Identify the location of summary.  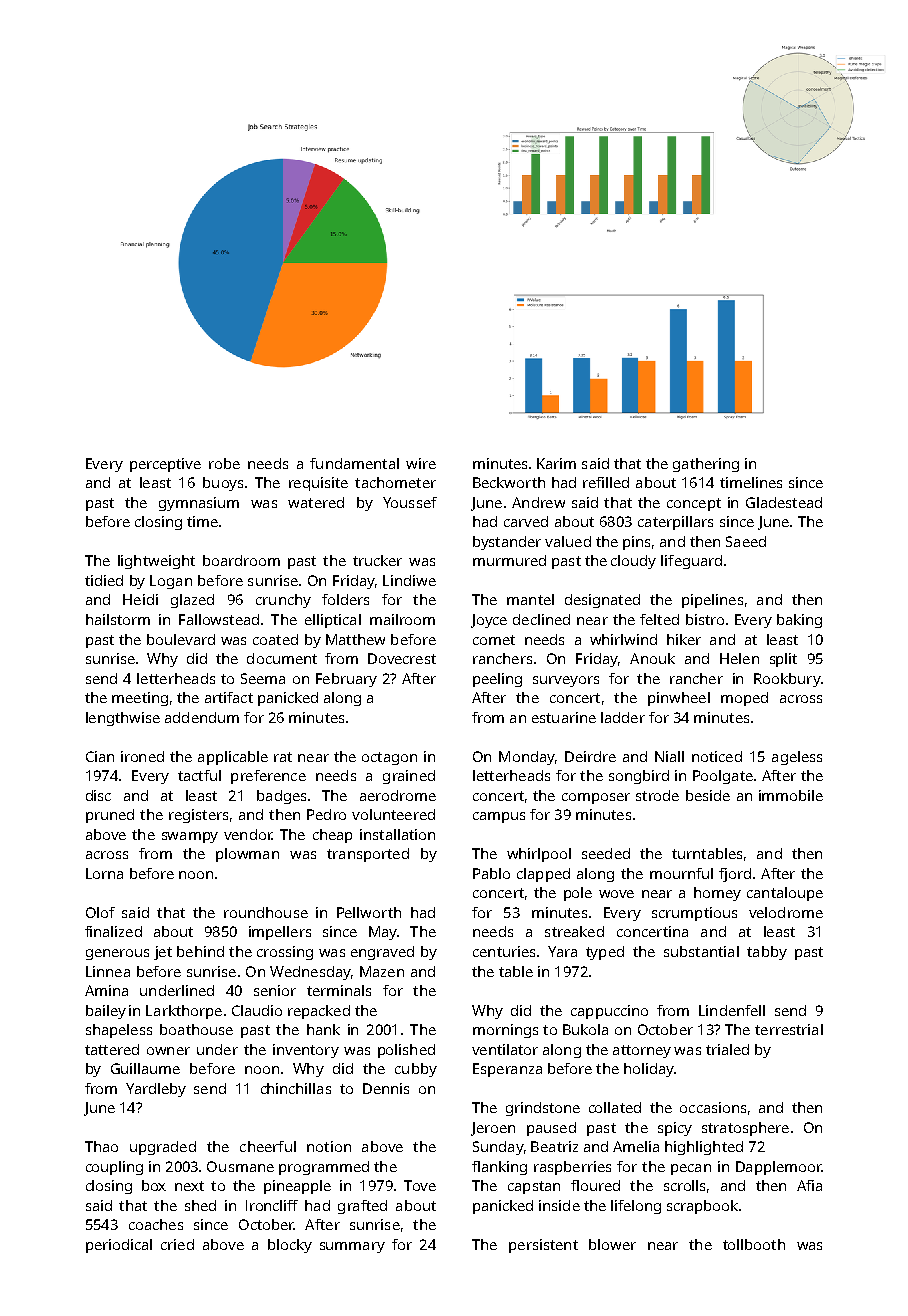
(352, 1247).
